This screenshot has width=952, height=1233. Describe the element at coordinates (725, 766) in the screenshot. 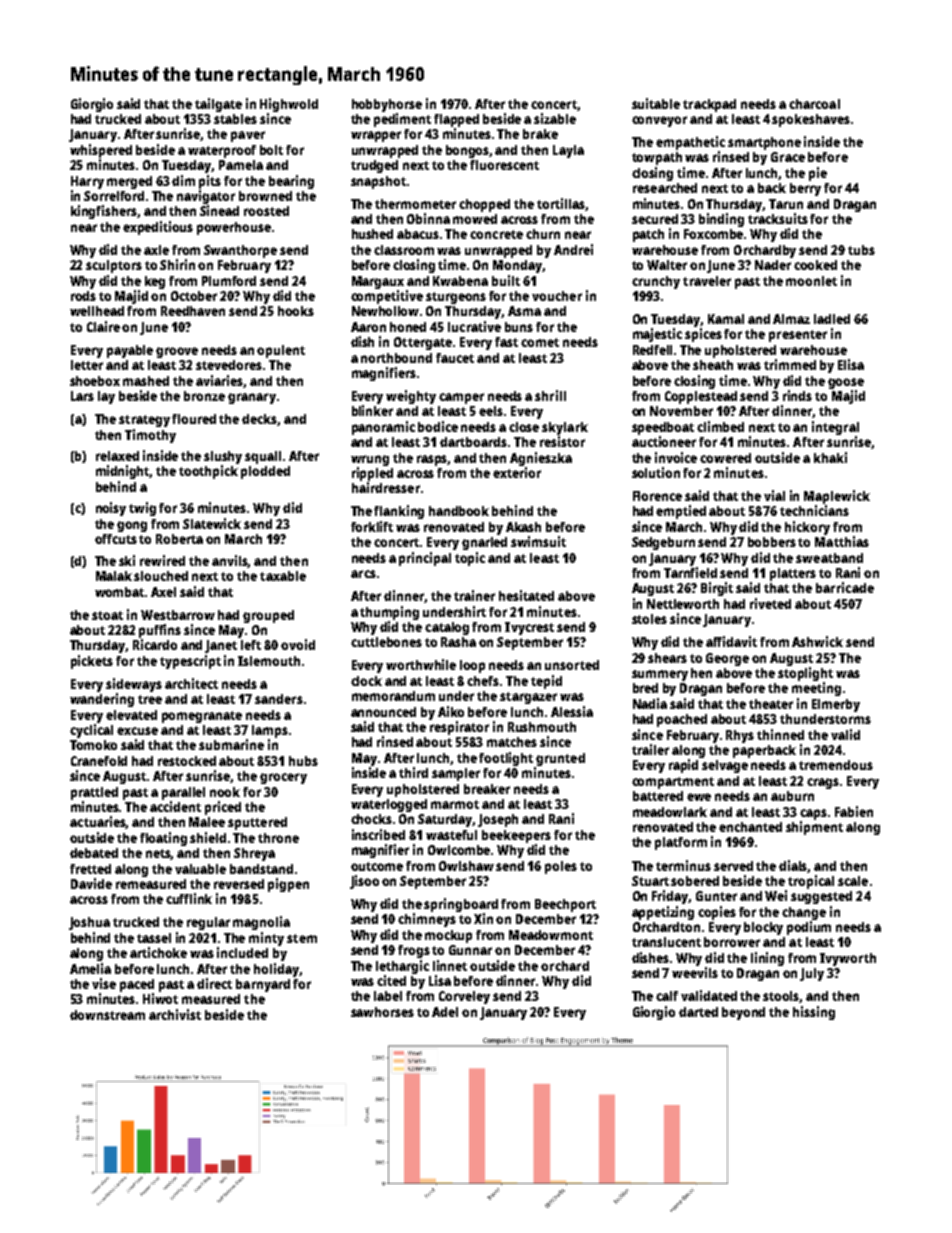

I see `selvage` at that location.
